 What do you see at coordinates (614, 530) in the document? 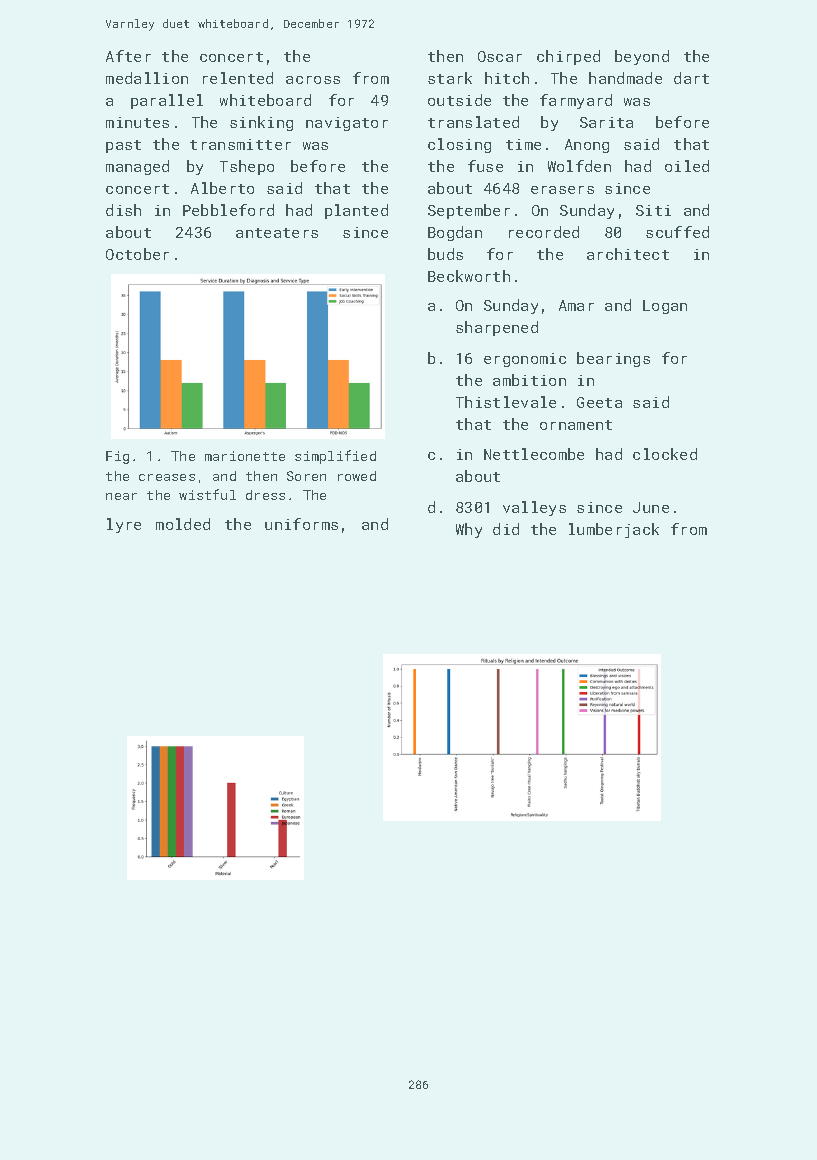
I see `lumberjack` at bounding box center [614, 530].
